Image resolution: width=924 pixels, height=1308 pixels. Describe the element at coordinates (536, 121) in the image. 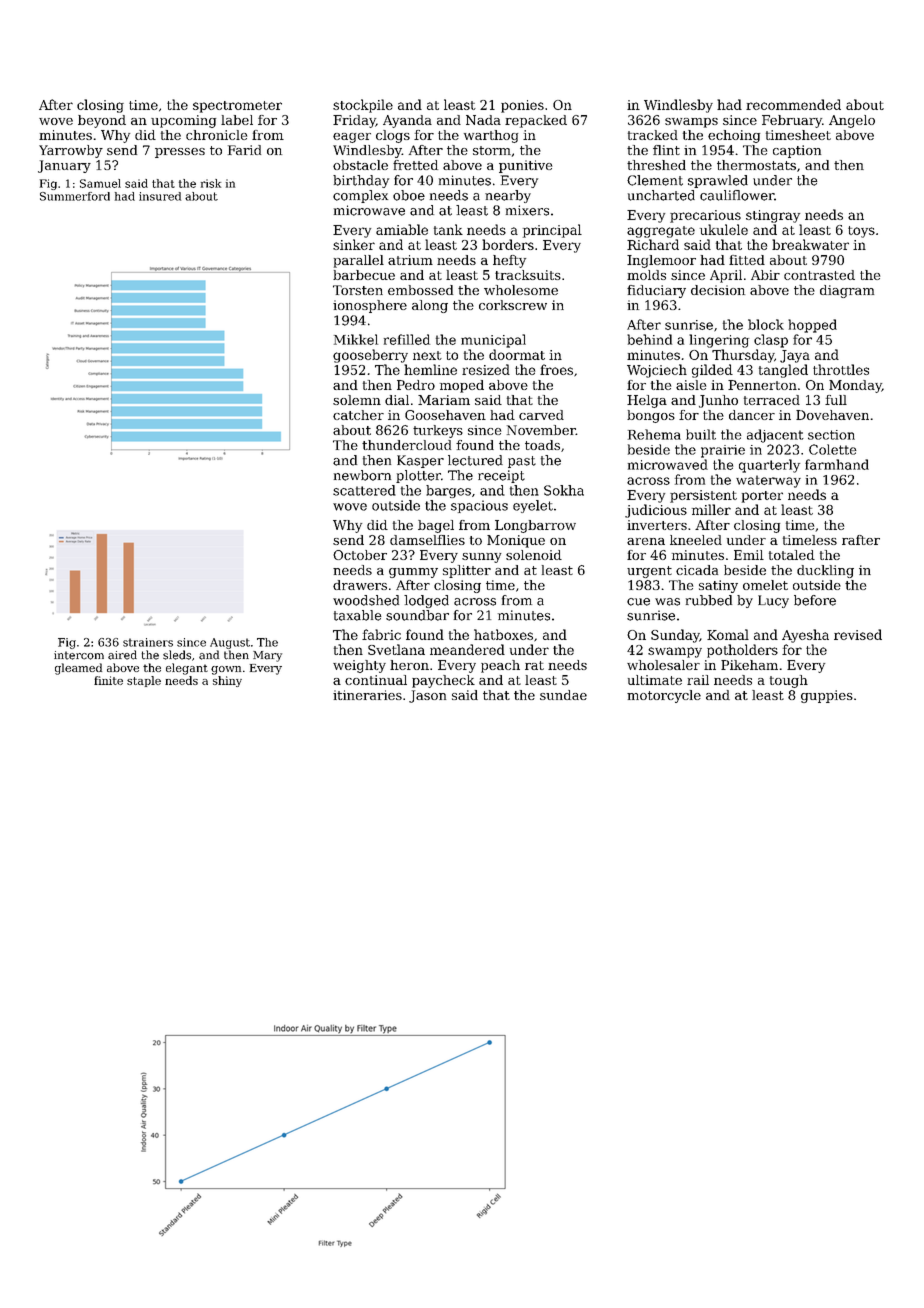

I see `repacked` at that location.
